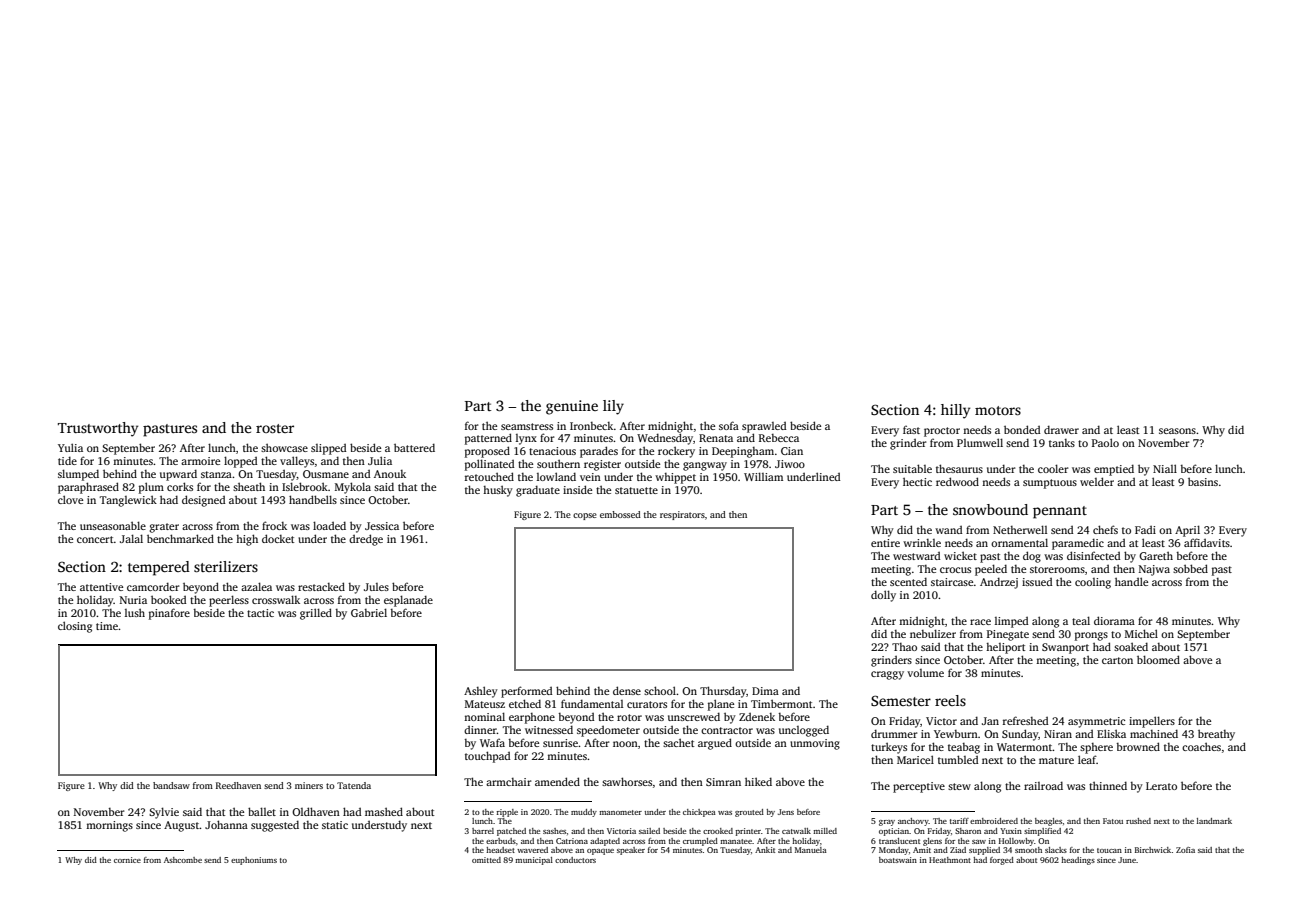  Describe the element at coordinates (779, 438) in the document. I see `Rebecca` at that location.
